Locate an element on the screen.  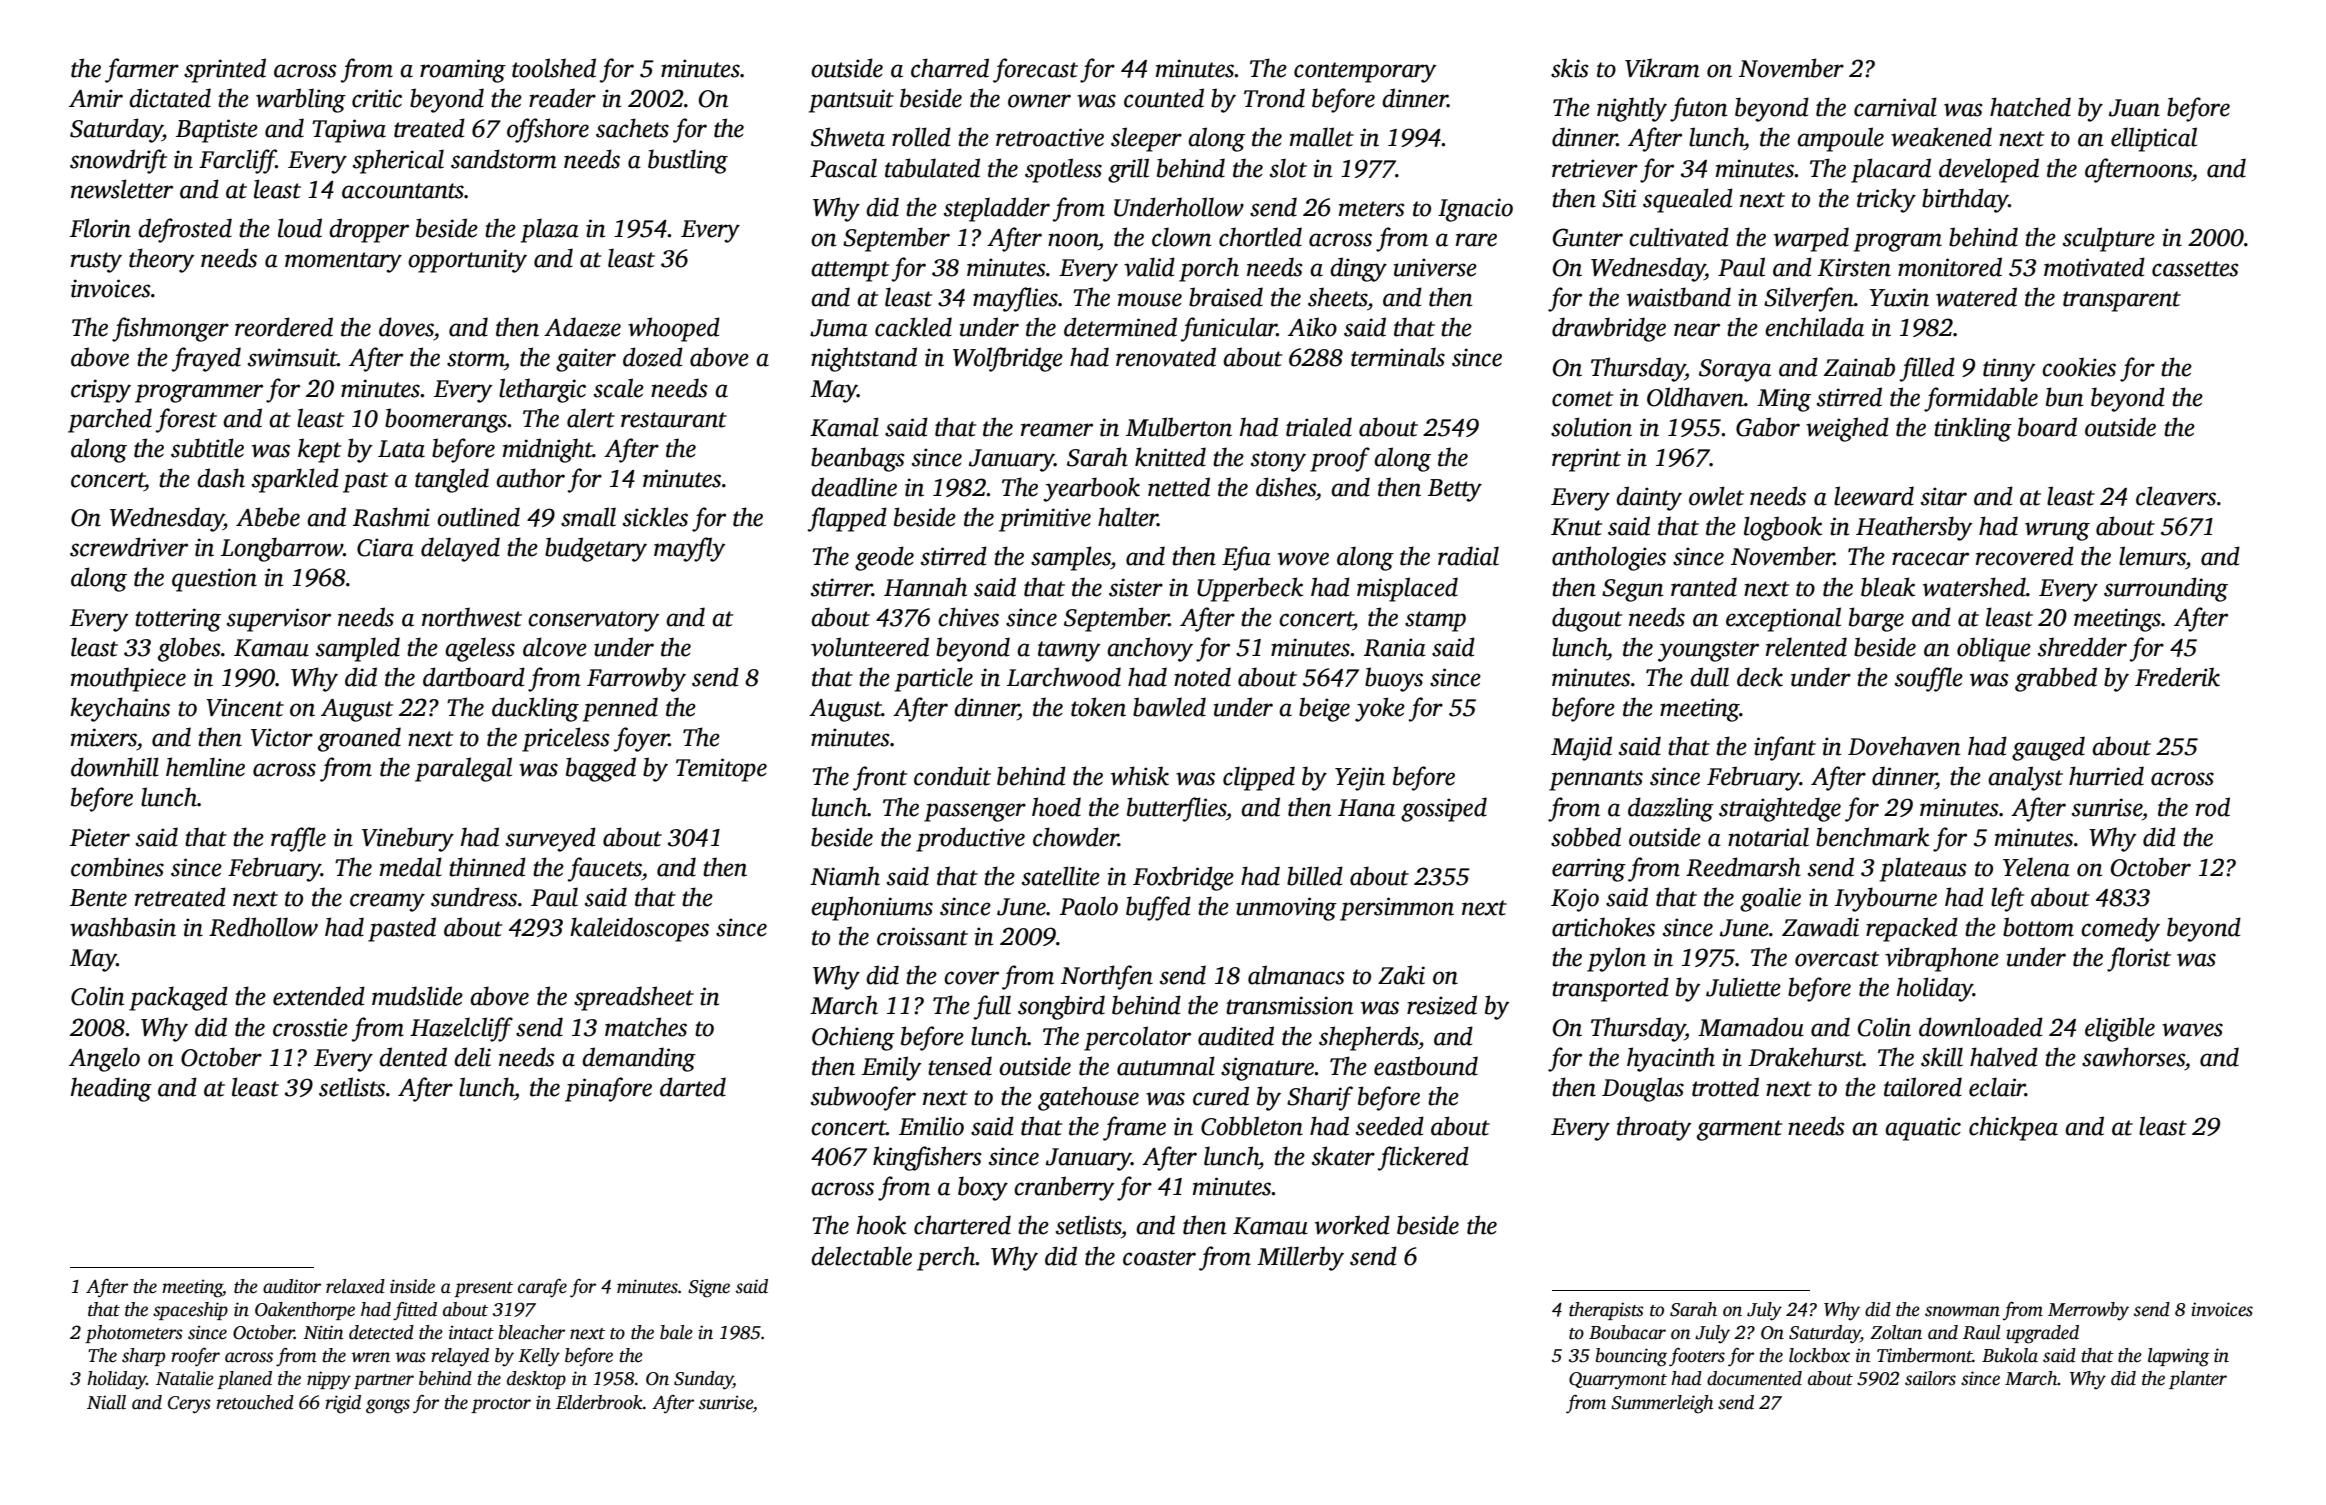
sobbed is located at coordinates (1586, 837).
